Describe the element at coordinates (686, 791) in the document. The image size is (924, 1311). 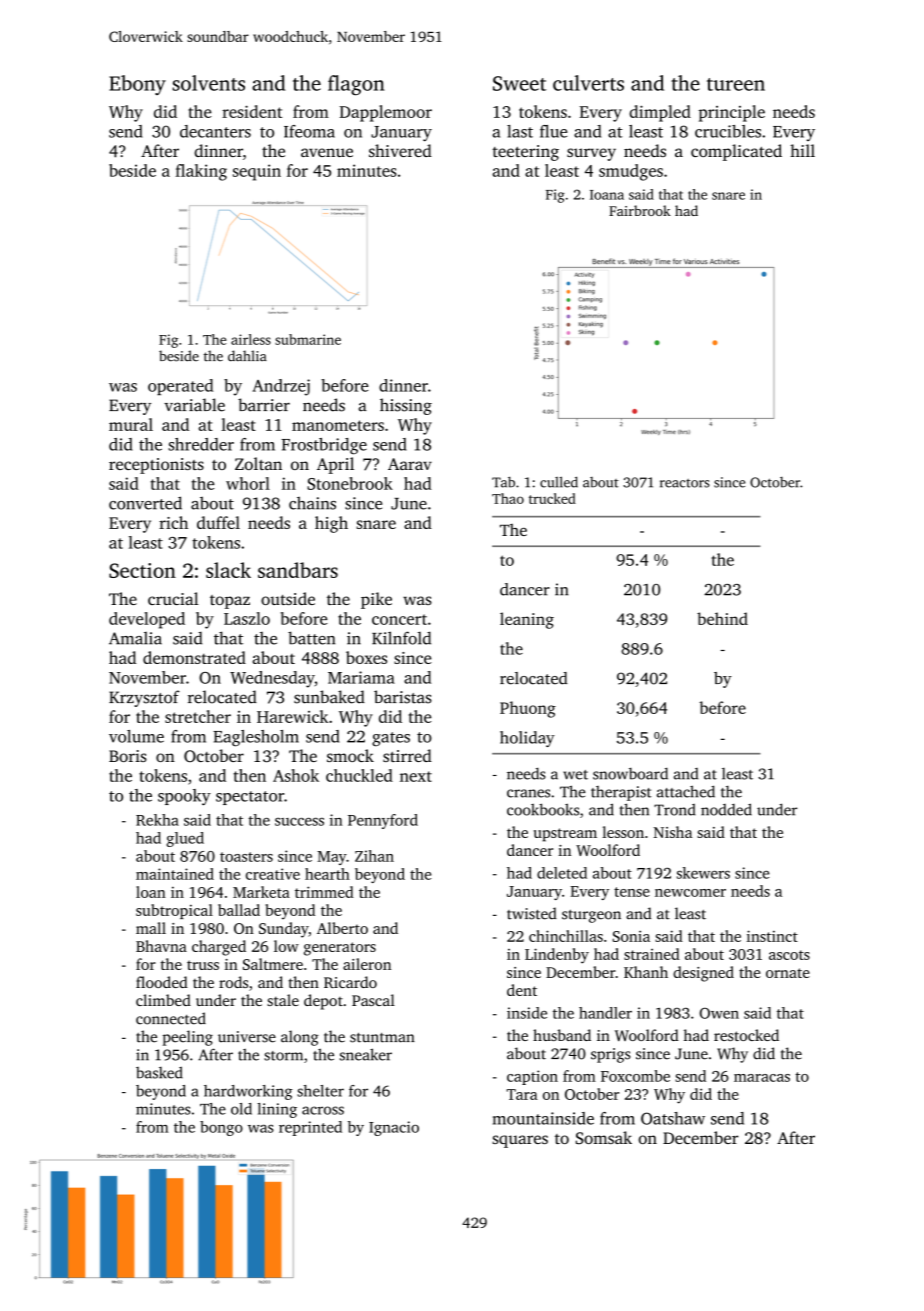
I see `attached` at that location.
